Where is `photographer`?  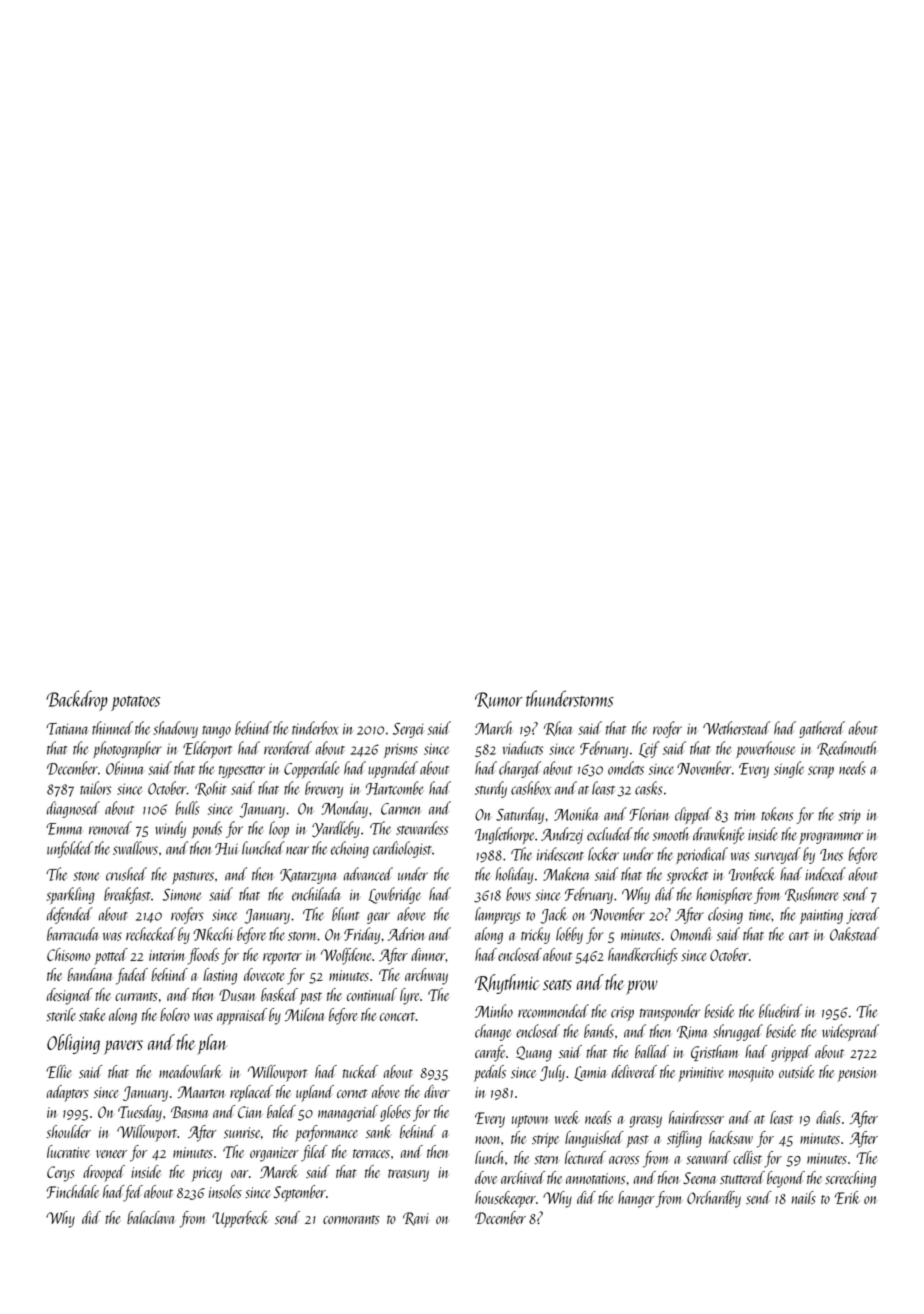
photographer is located at coordinates (127, 749).
